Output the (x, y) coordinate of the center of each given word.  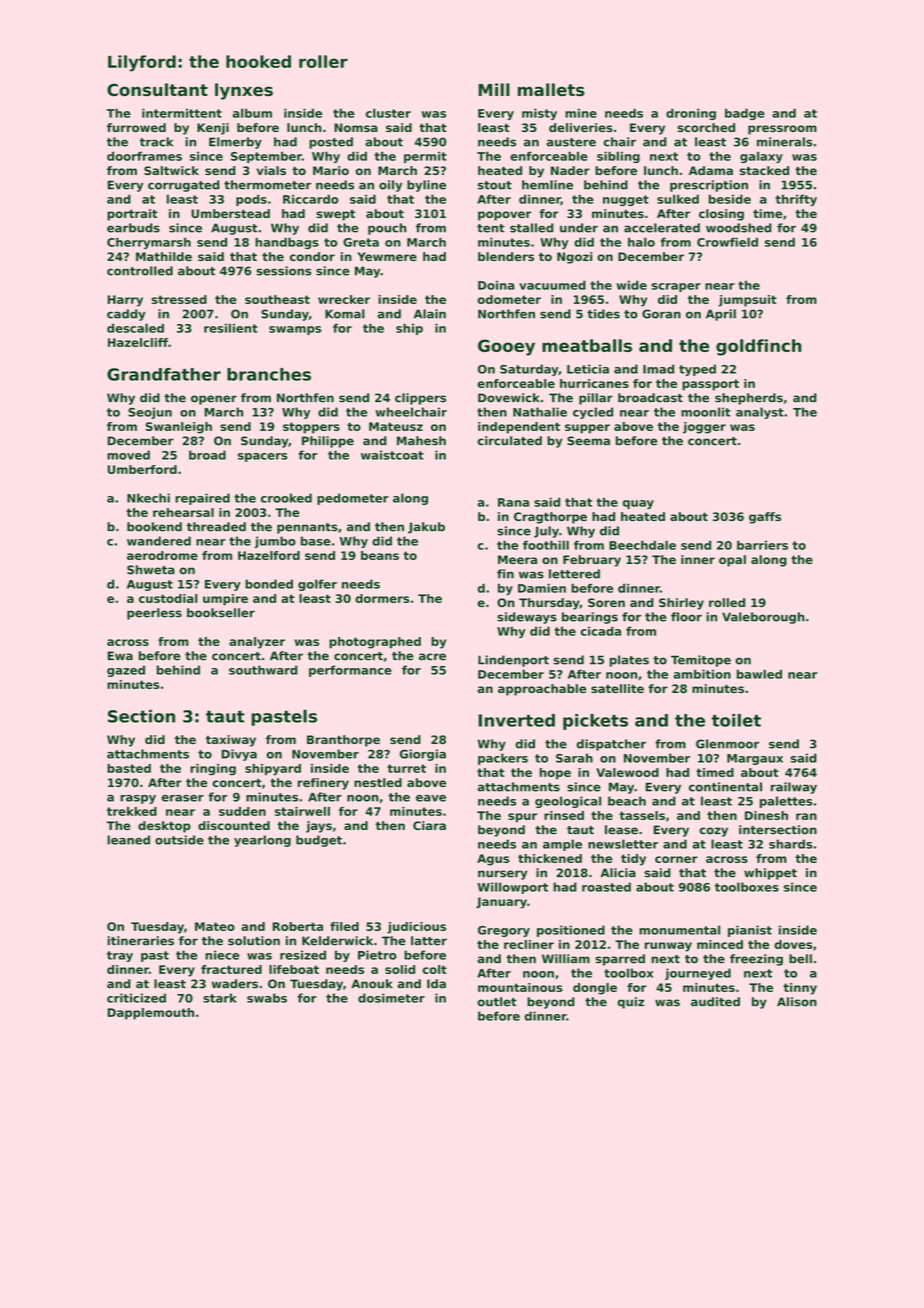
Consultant (157, 90)
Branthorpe (343, 741)
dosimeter (391, 998)
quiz (631, 1003)
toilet (736, 720)
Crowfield (727, 242)
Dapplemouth (151, 1014)
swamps (295, 330)
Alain (430, 314)
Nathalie (540, 412)
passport (710, 385)
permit (425, 157)
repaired (202, 499)
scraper (676, 287)
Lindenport (513, 661)
